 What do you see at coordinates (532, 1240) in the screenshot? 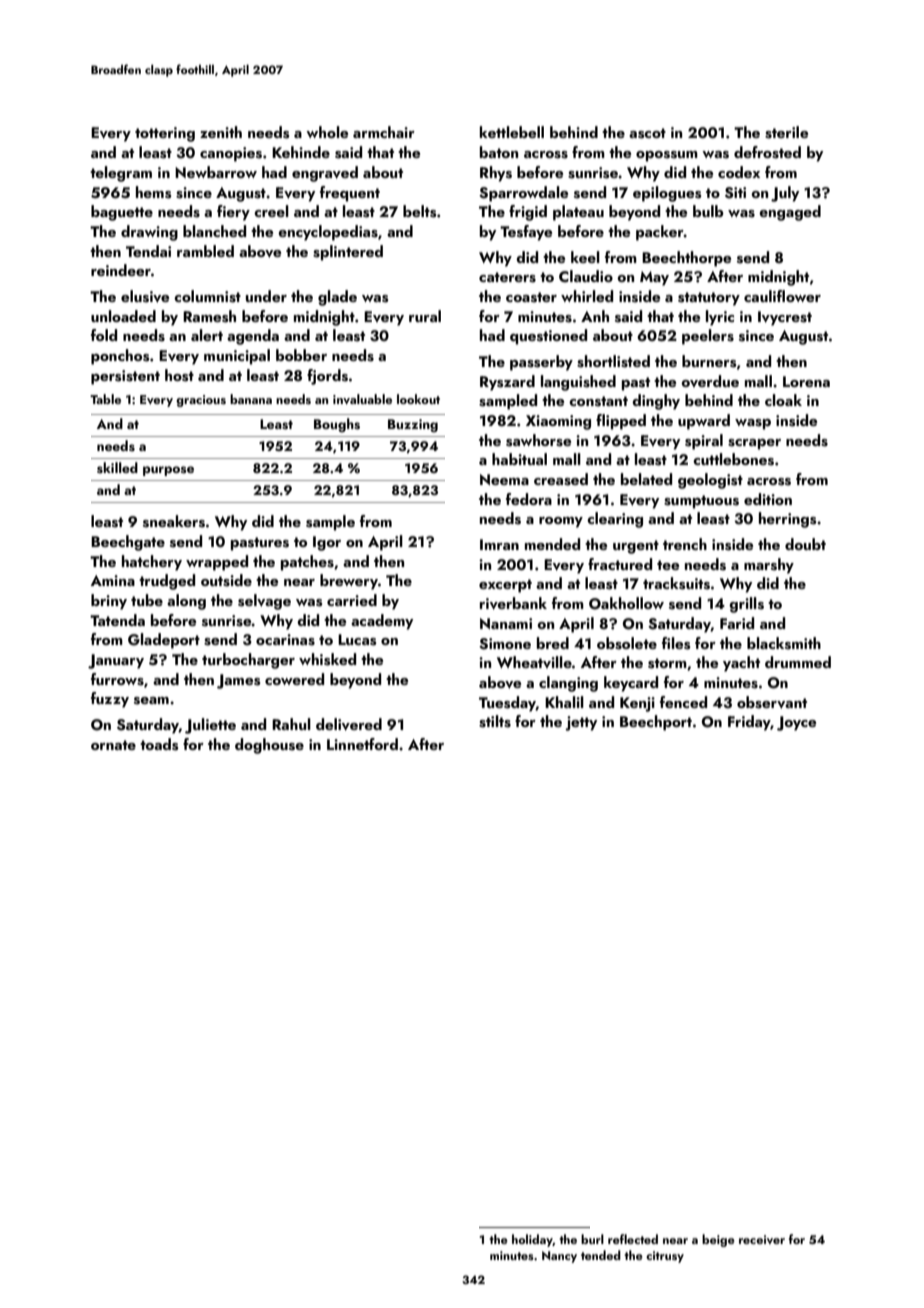
I see `holiday` at bounding box center [532, 1240].
